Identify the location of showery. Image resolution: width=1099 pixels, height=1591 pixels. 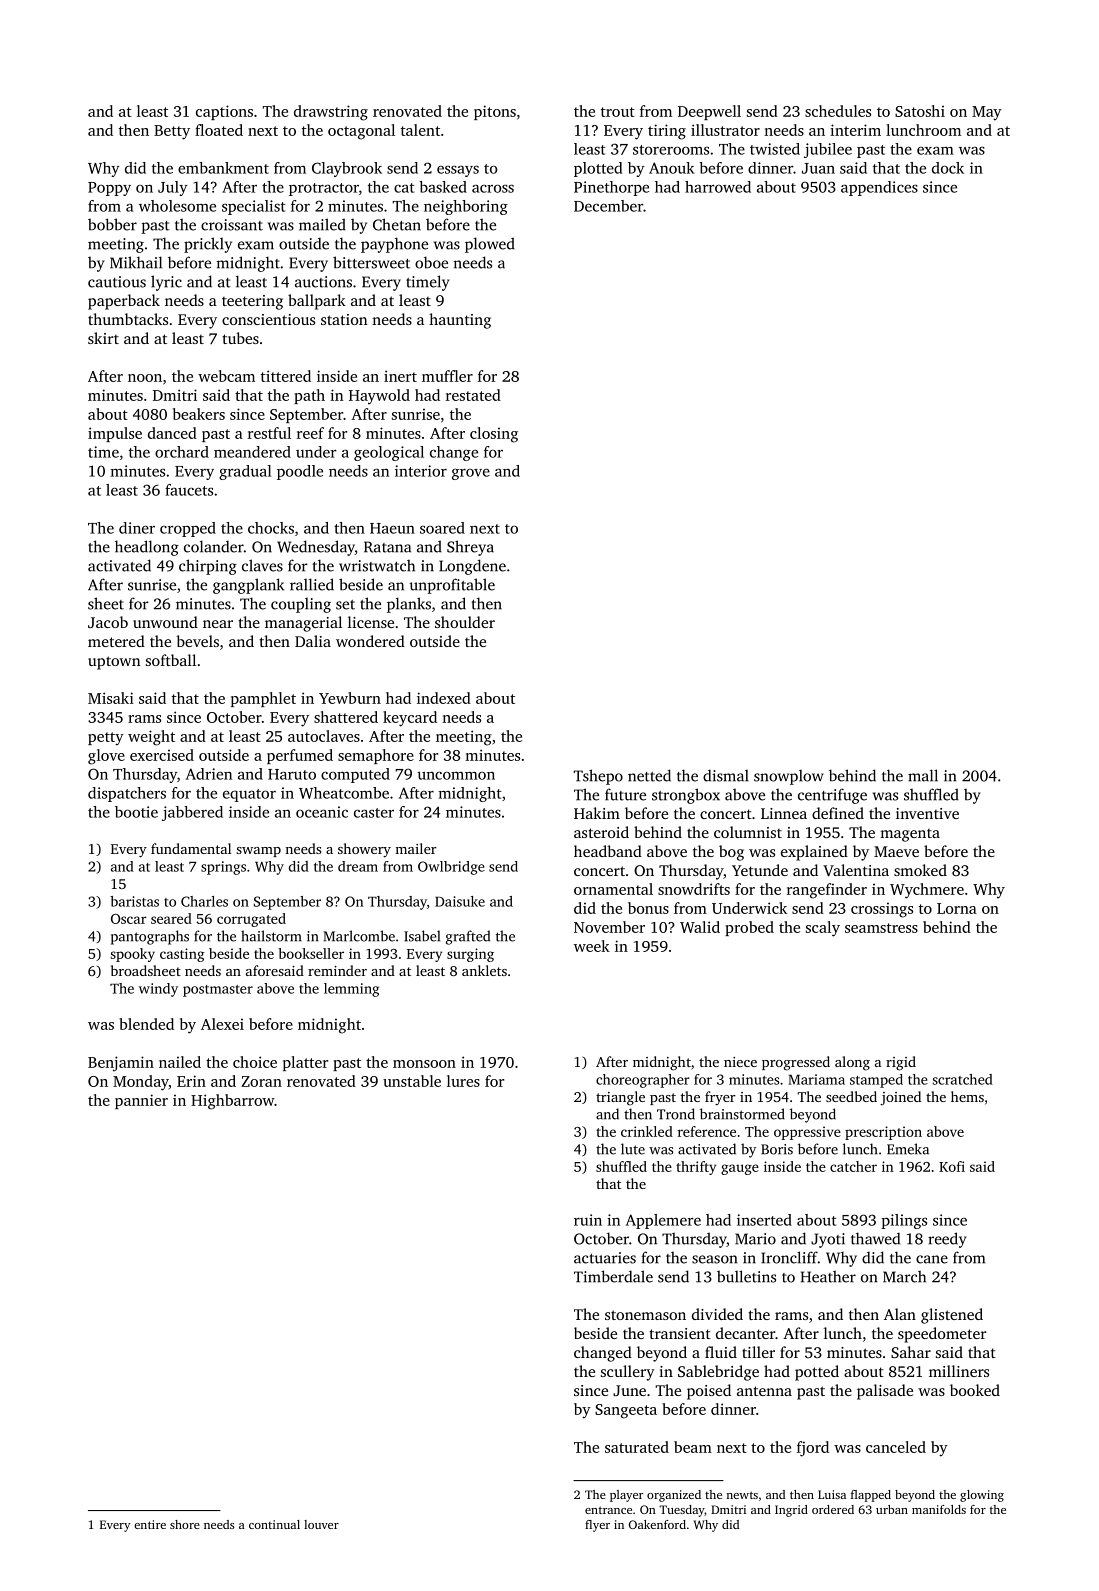
(364, 850).
